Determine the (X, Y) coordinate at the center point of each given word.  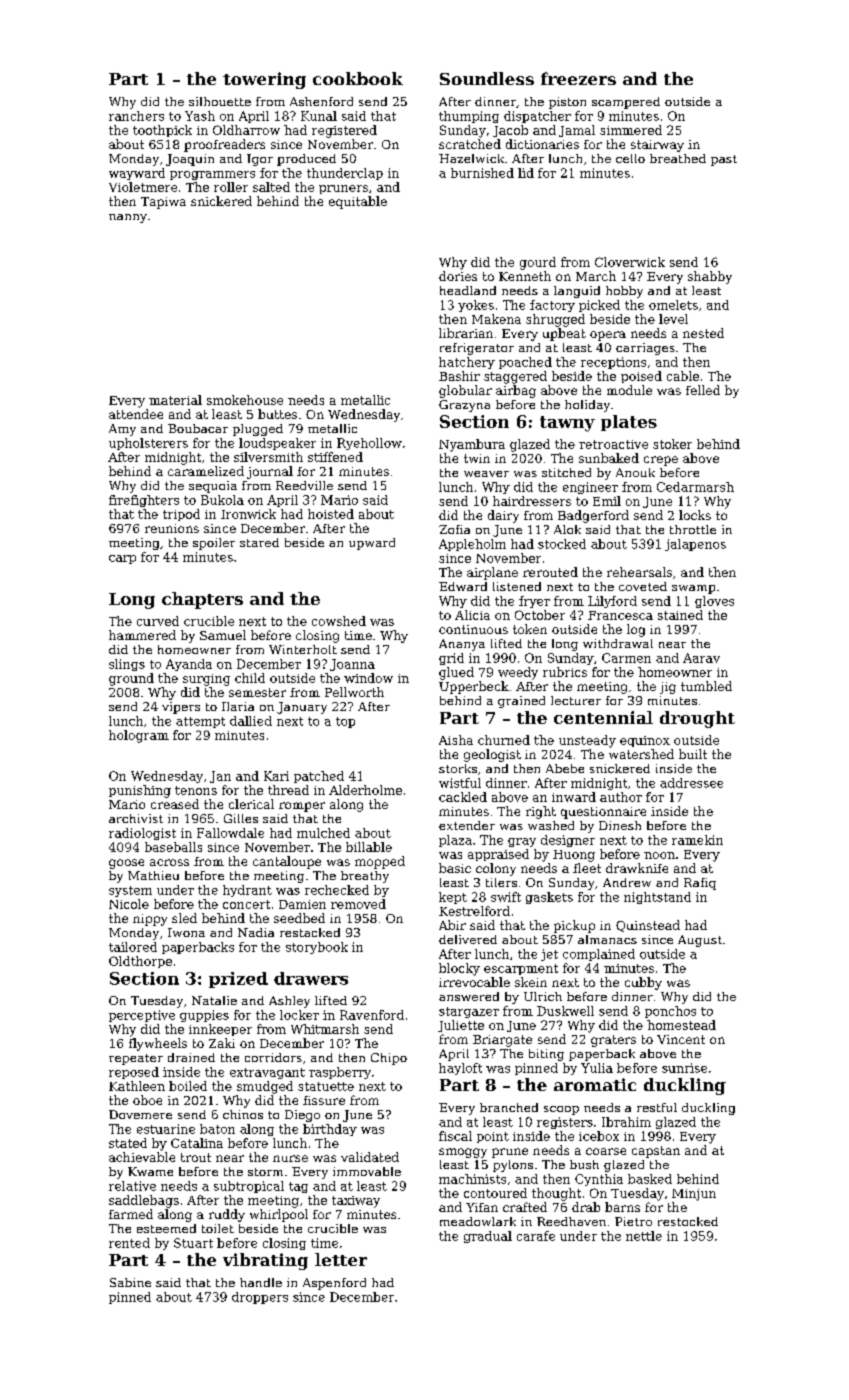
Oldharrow (246, 130)
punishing (140, 791)
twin (477, 458)
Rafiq (700, 884)
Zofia (454, 529)
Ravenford (372, 1015)
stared (259, 542)
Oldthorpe (140, 962)
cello (630, 158)
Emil (607, 501)
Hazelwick (471, 158)
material (175, 400)
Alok (567, 529)
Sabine (130, 1282)
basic (455, 868)
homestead (681, 1025)
